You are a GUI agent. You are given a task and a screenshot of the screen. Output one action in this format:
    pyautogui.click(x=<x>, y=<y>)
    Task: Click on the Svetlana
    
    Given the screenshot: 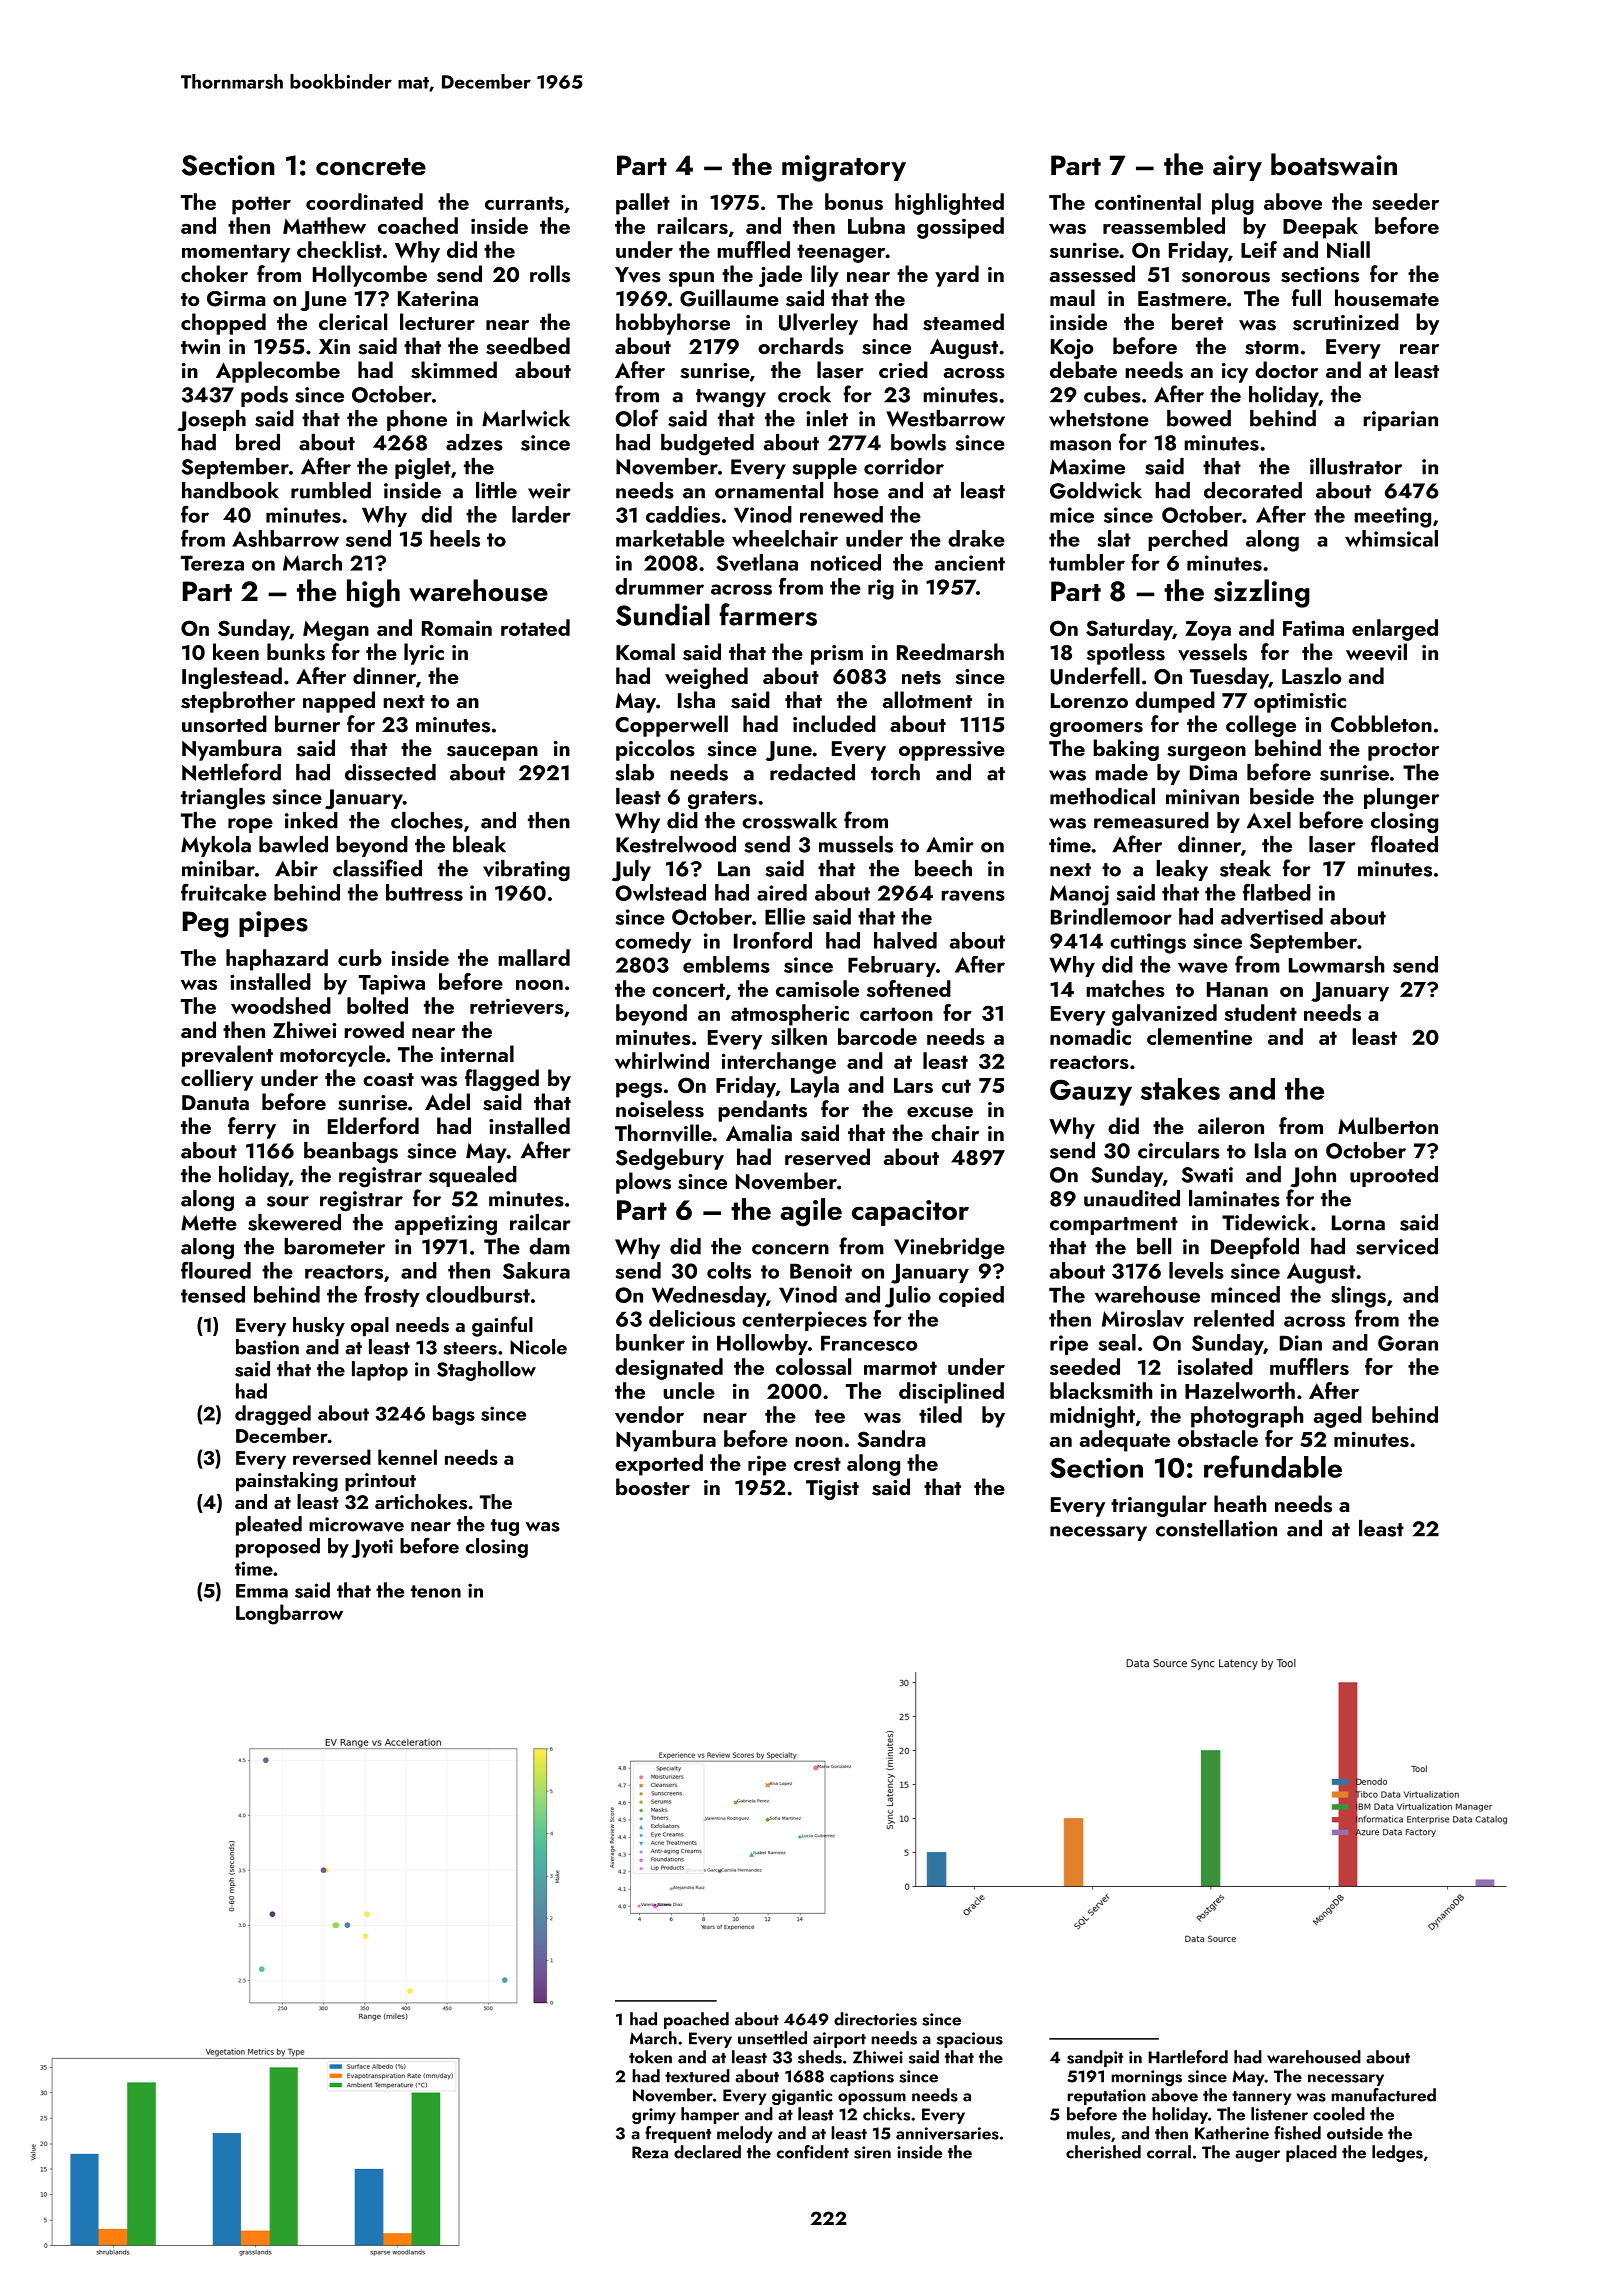 What is the action you would take?
    pyautogui.click(x=757, y=562)
